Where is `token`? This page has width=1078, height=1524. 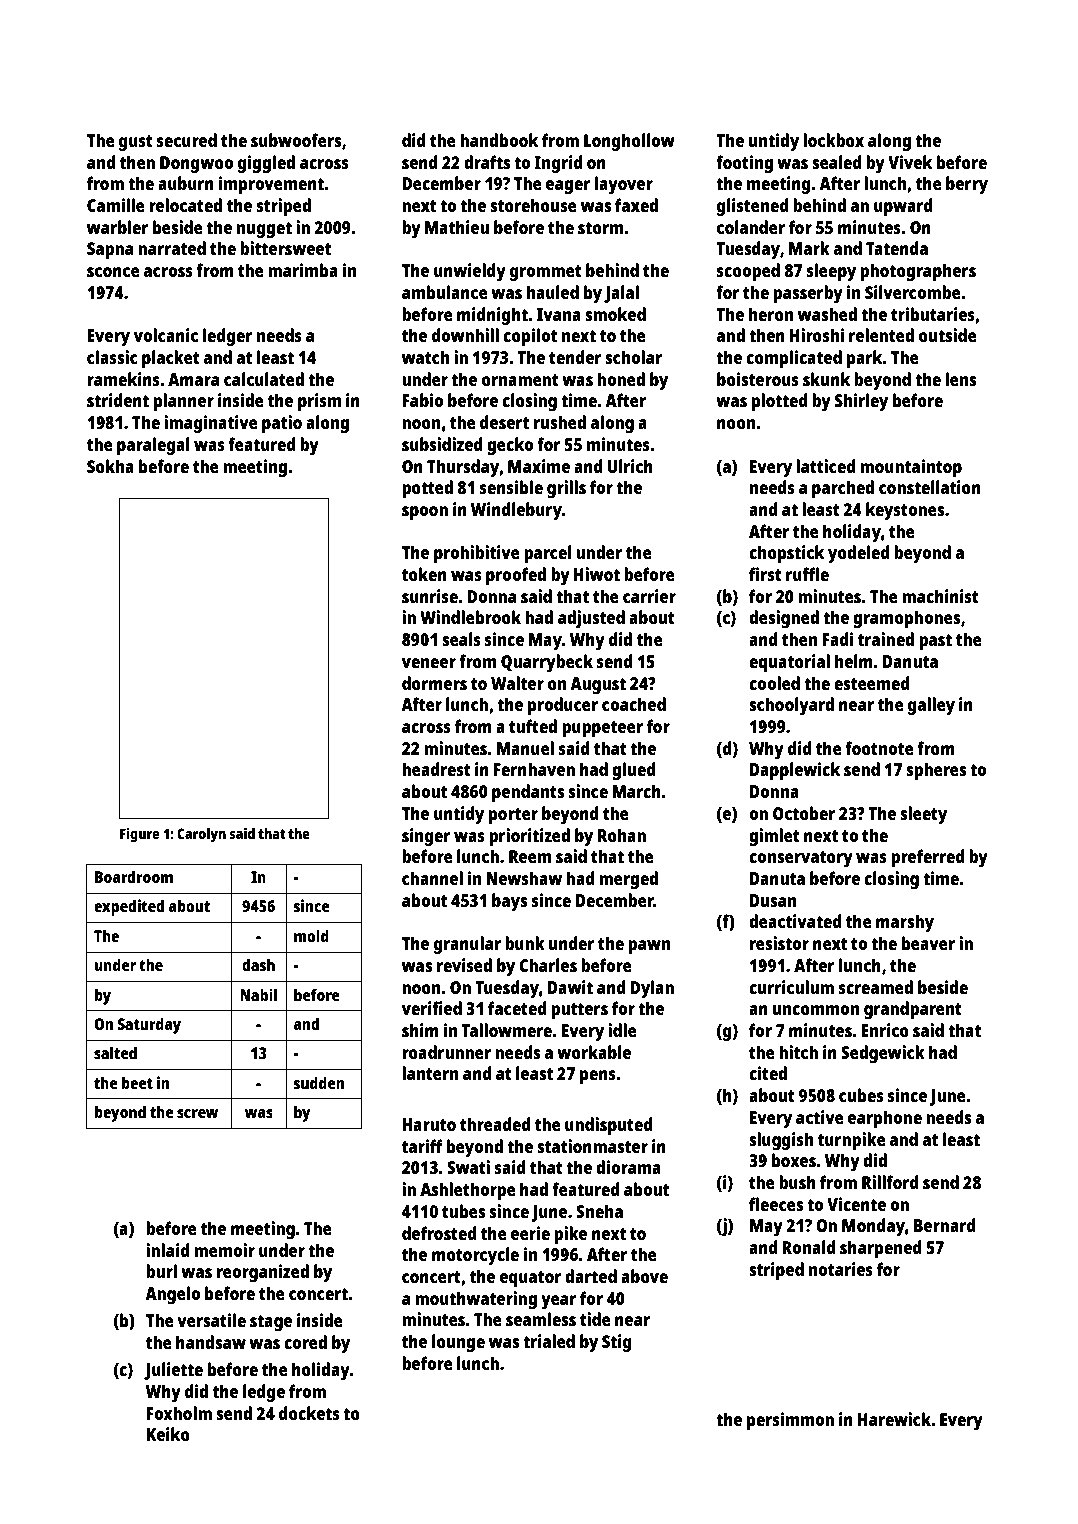
token is located at coordinates (424, 574).
